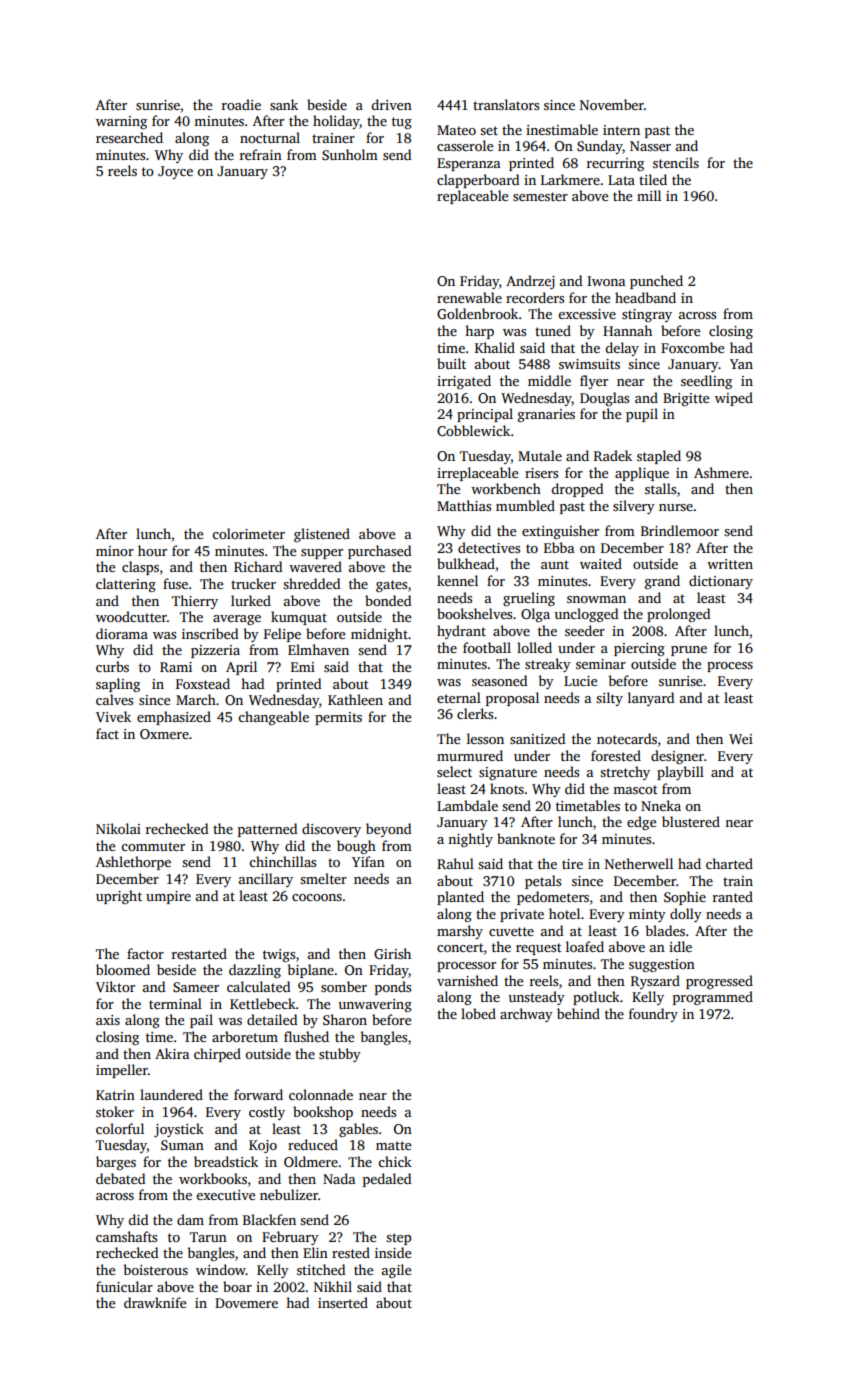  I want to click on smelter, so click(323, 878).
